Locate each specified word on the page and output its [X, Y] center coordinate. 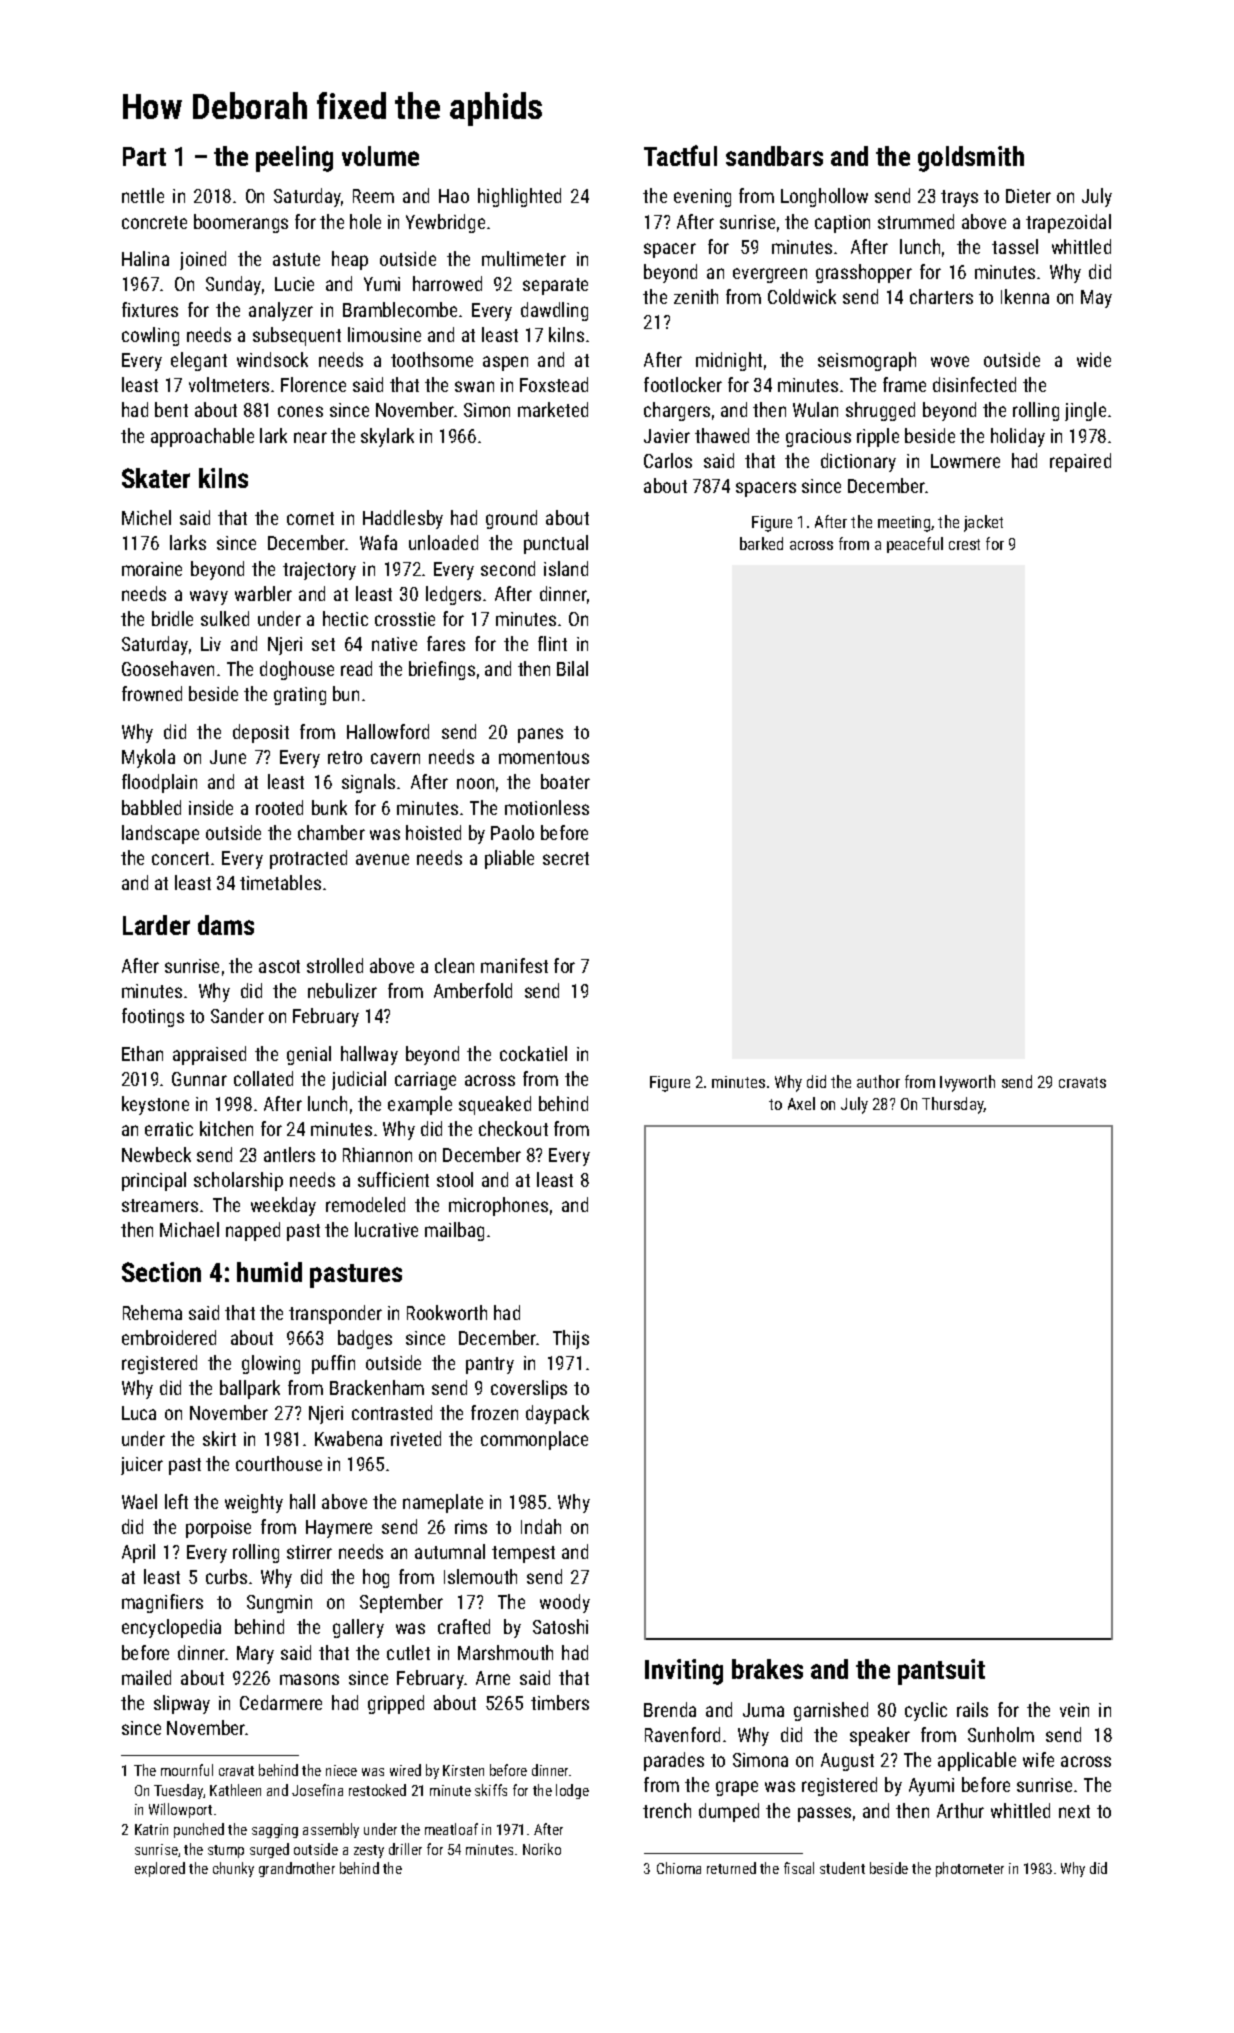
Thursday [953, 1105]
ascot [279, 966]
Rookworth [447, 1312]
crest [964, 544]
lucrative [386, 1229]
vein [1074, 1710]
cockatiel [533, 1053]
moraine [152, 569]
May [1096, 299]
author [878, 1081]
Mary [255, 1655]
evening [702, 198]
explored [160, 1869]
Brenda [670, 1709]
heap [350, 260]
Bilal [572, 668]
